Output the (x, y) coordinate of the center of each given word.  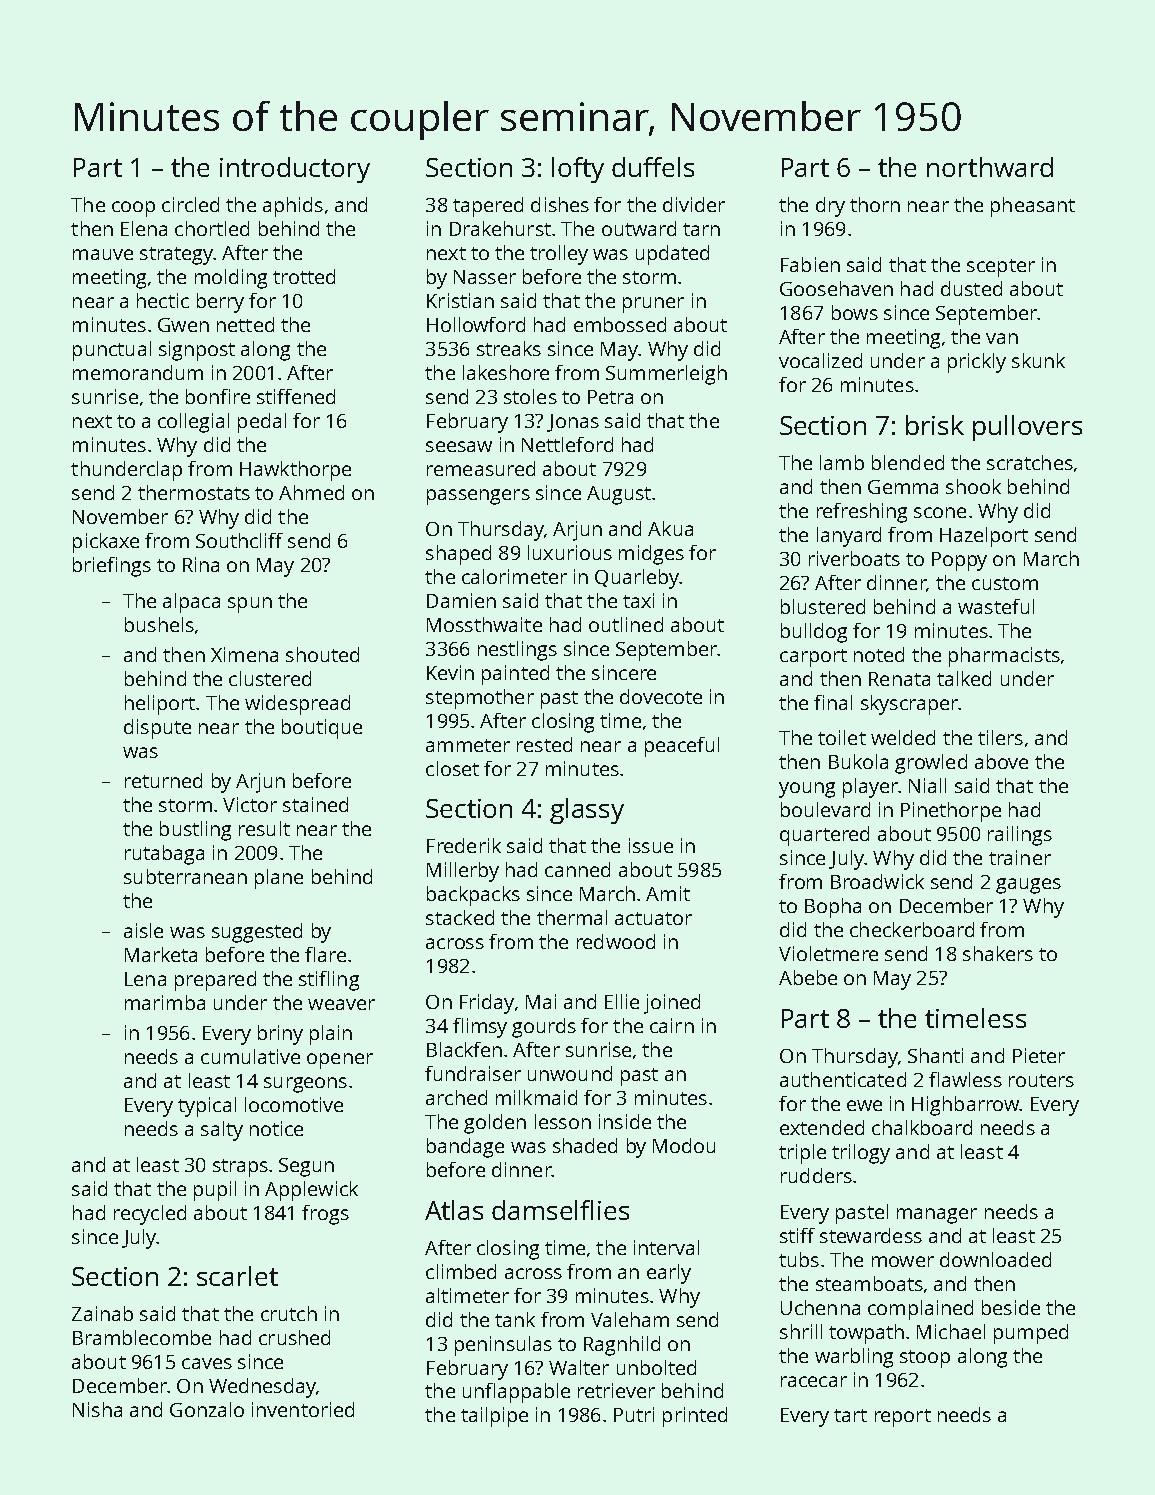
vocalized (820, 360)
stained (315, 804)
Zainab (102, 1313)
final (833, 702)
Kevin (450, 672)
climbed (461, 1271)
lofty (578, 170)
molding (231, 279)
